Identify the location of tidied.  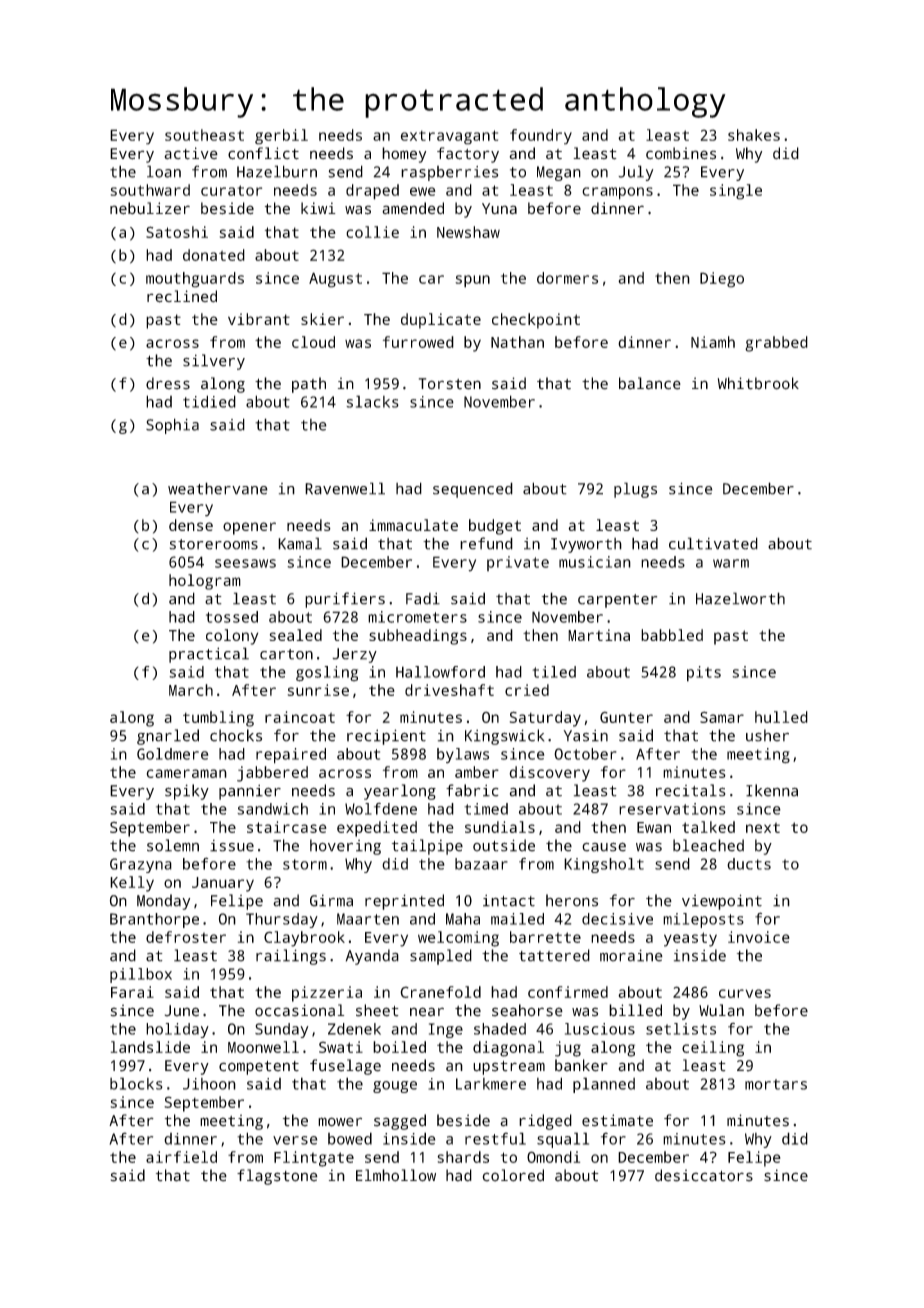
(209, 401).
